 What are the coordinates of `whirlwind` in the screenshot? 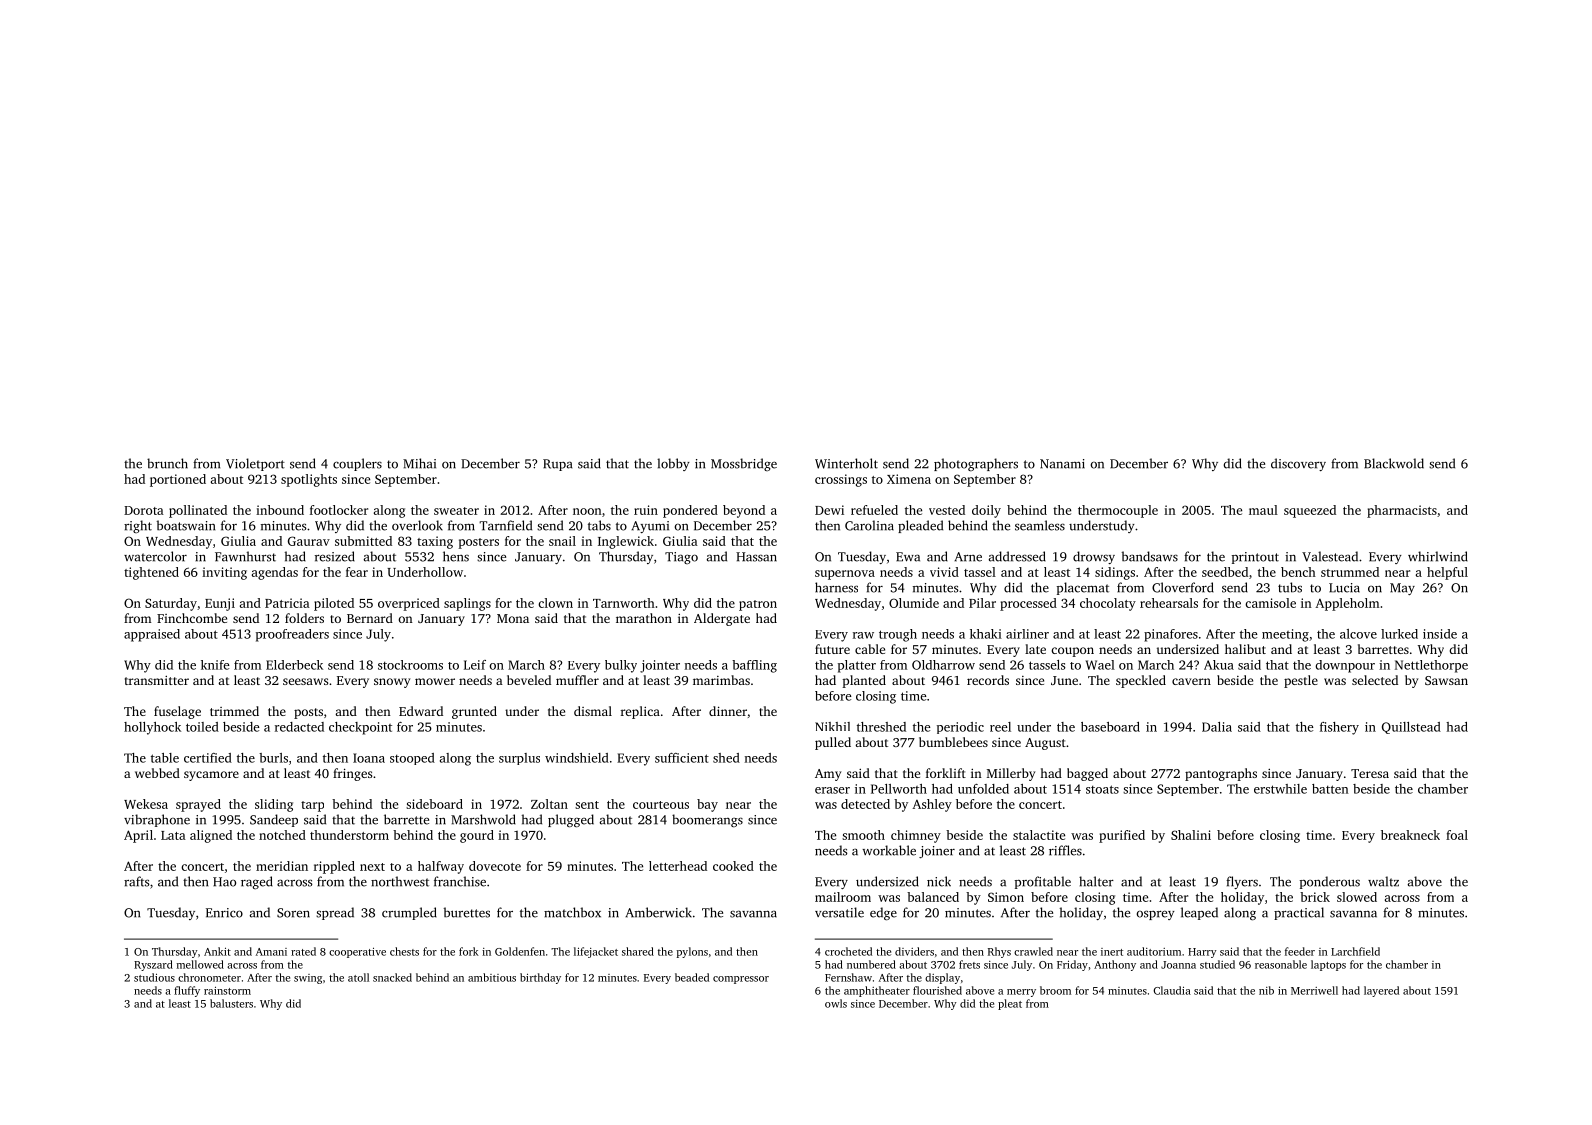 It's located at (1438, 556).
